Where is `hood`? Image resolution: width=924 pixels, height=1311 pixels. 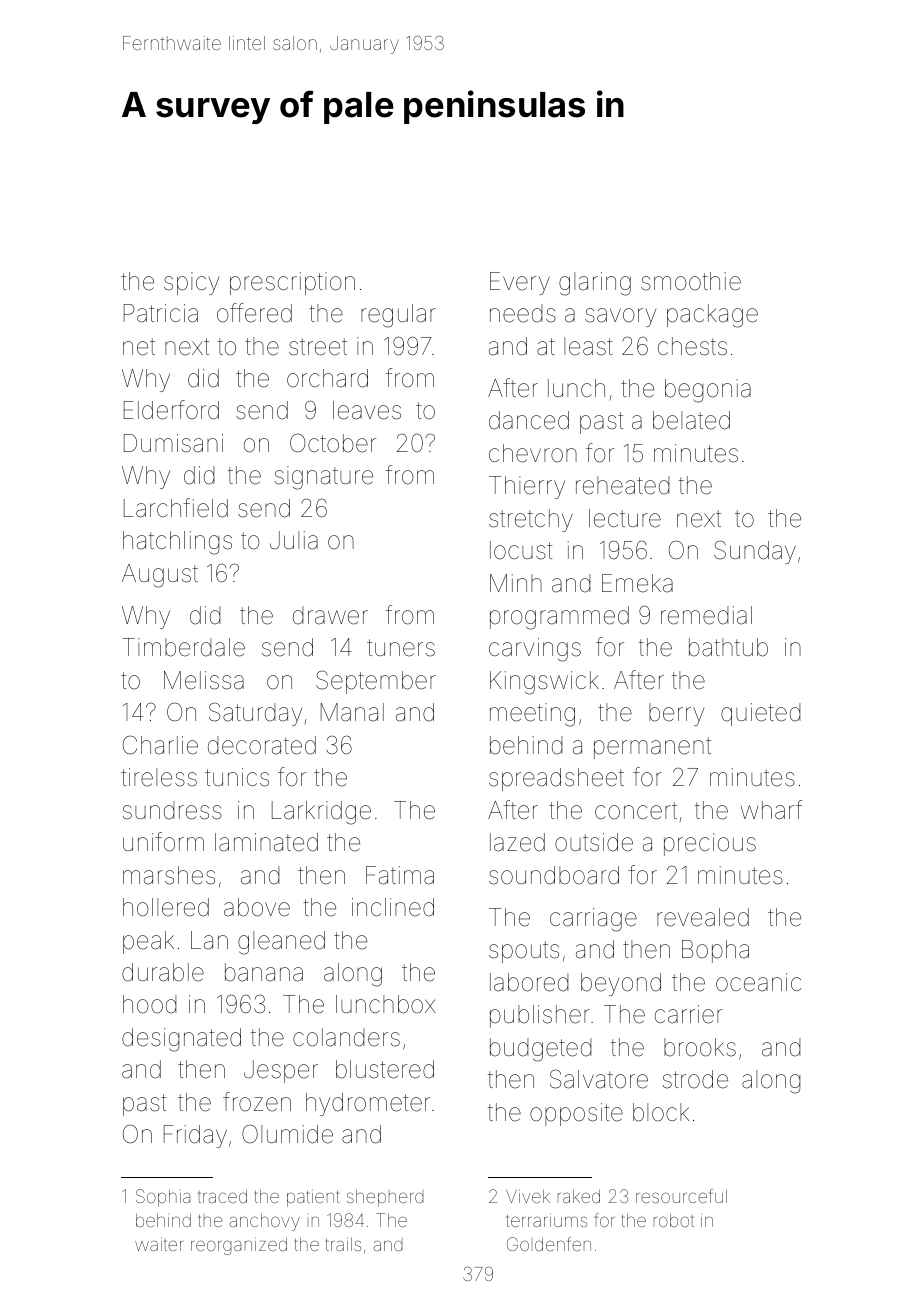 hood is located at coordinates (150, 1004).
